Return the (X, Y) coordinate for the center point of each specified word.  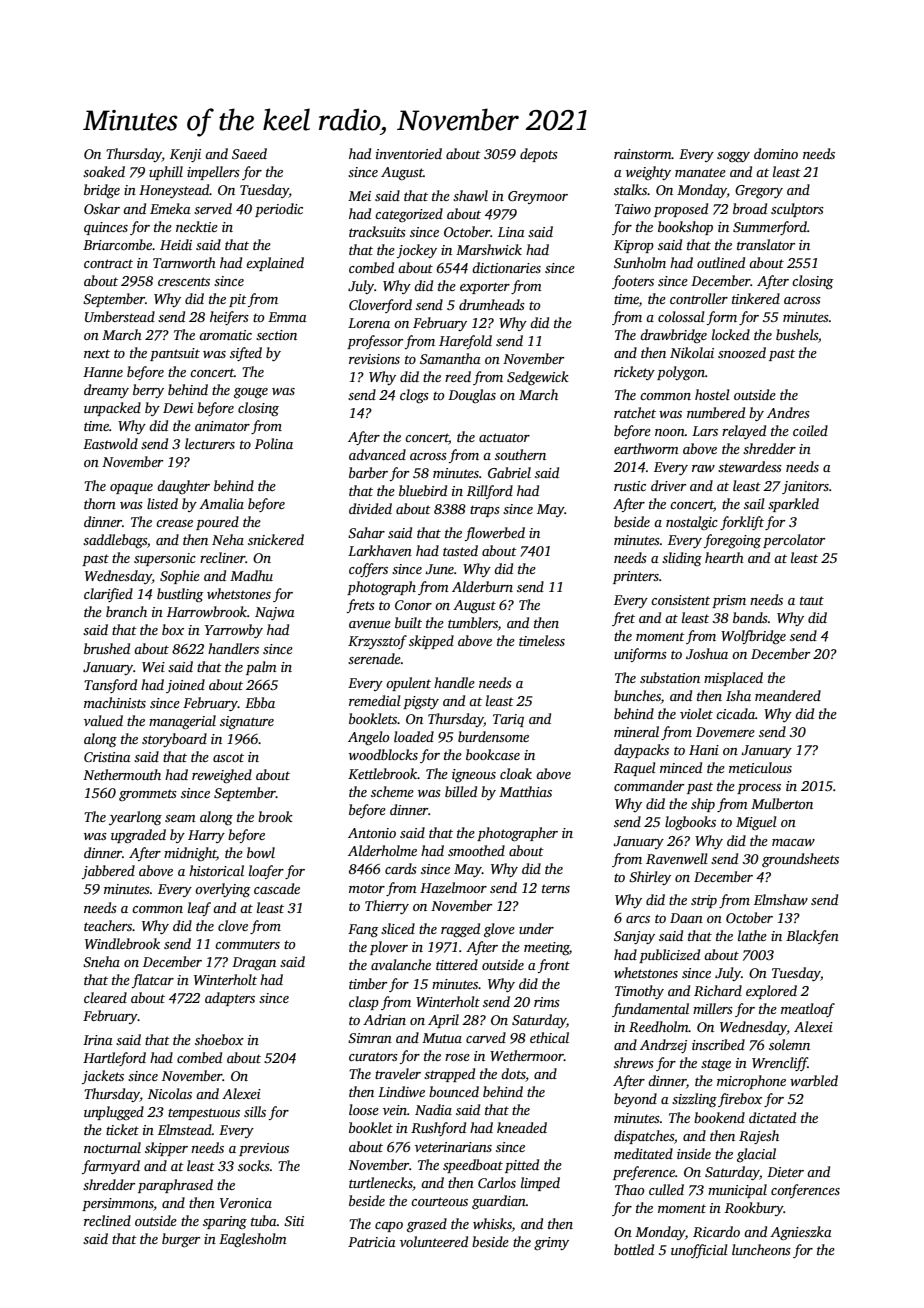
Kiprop (634, 246)
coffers (368, 570)
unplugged (114, 1113)
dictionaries (506, 267)
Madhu (251, 575)
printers (636, 577)
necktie (197, 226)
